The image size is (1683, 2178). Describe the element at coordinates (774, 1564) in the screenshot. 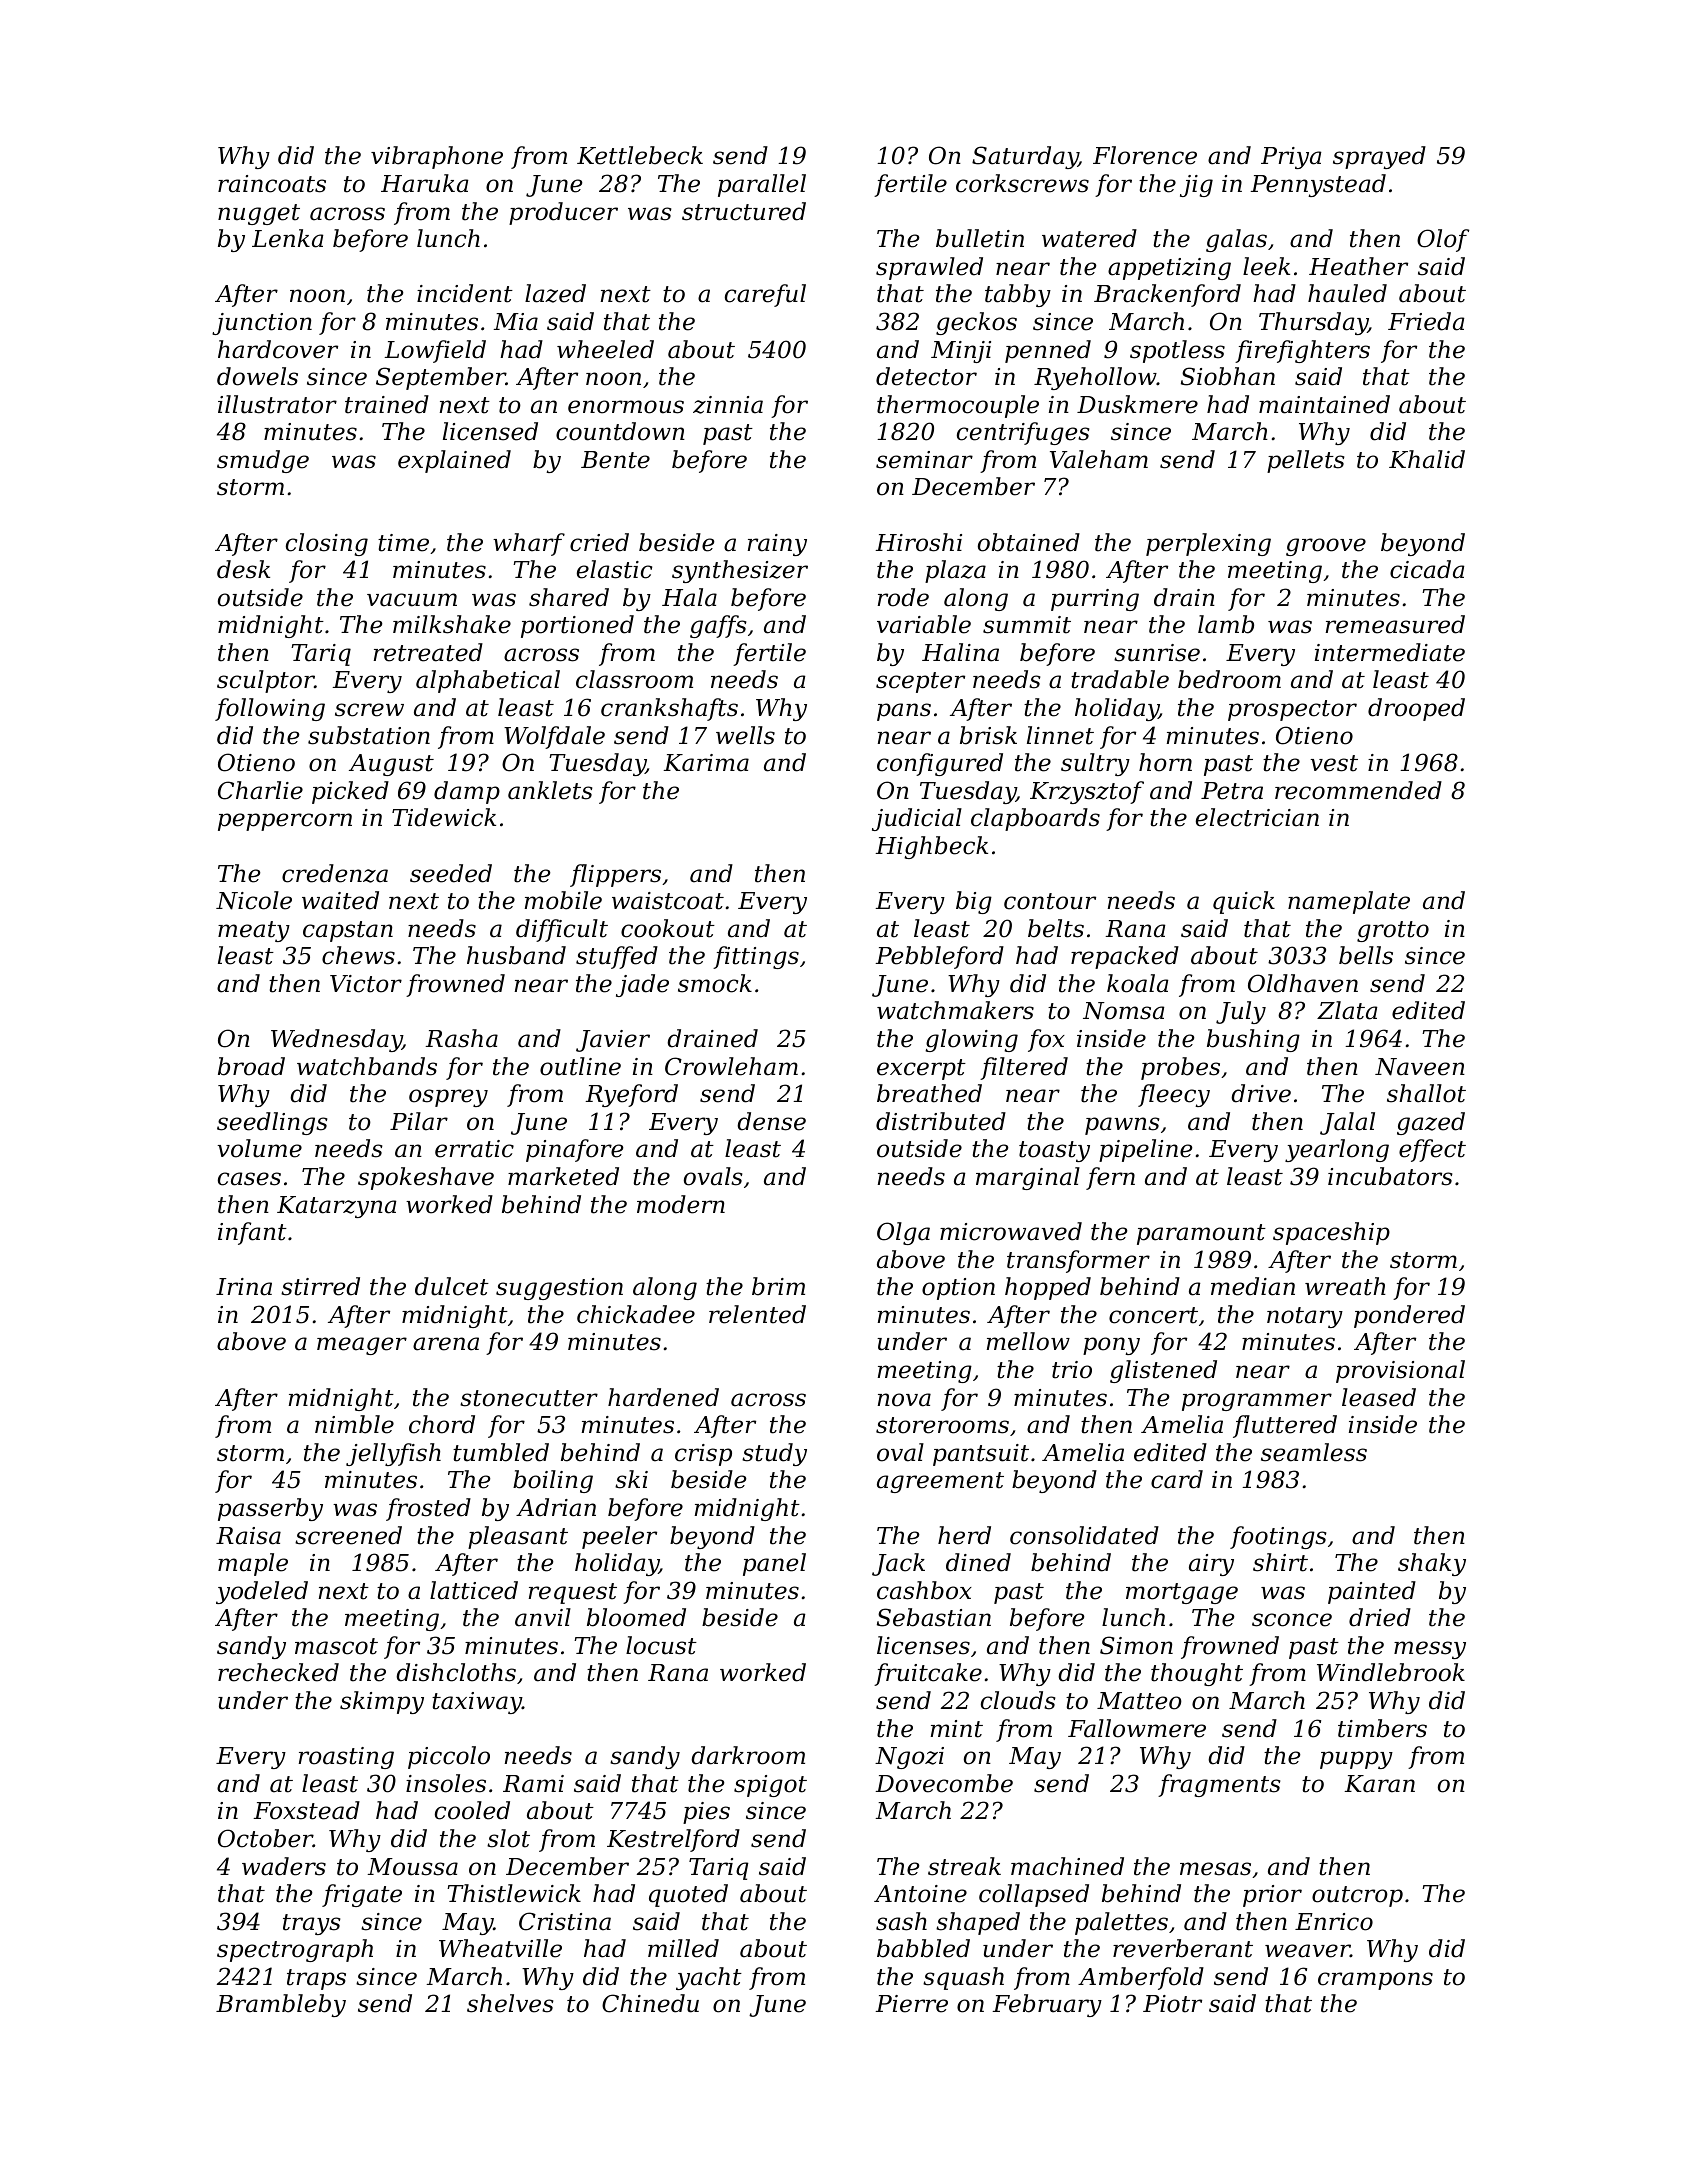

I see `panel` at that location.
